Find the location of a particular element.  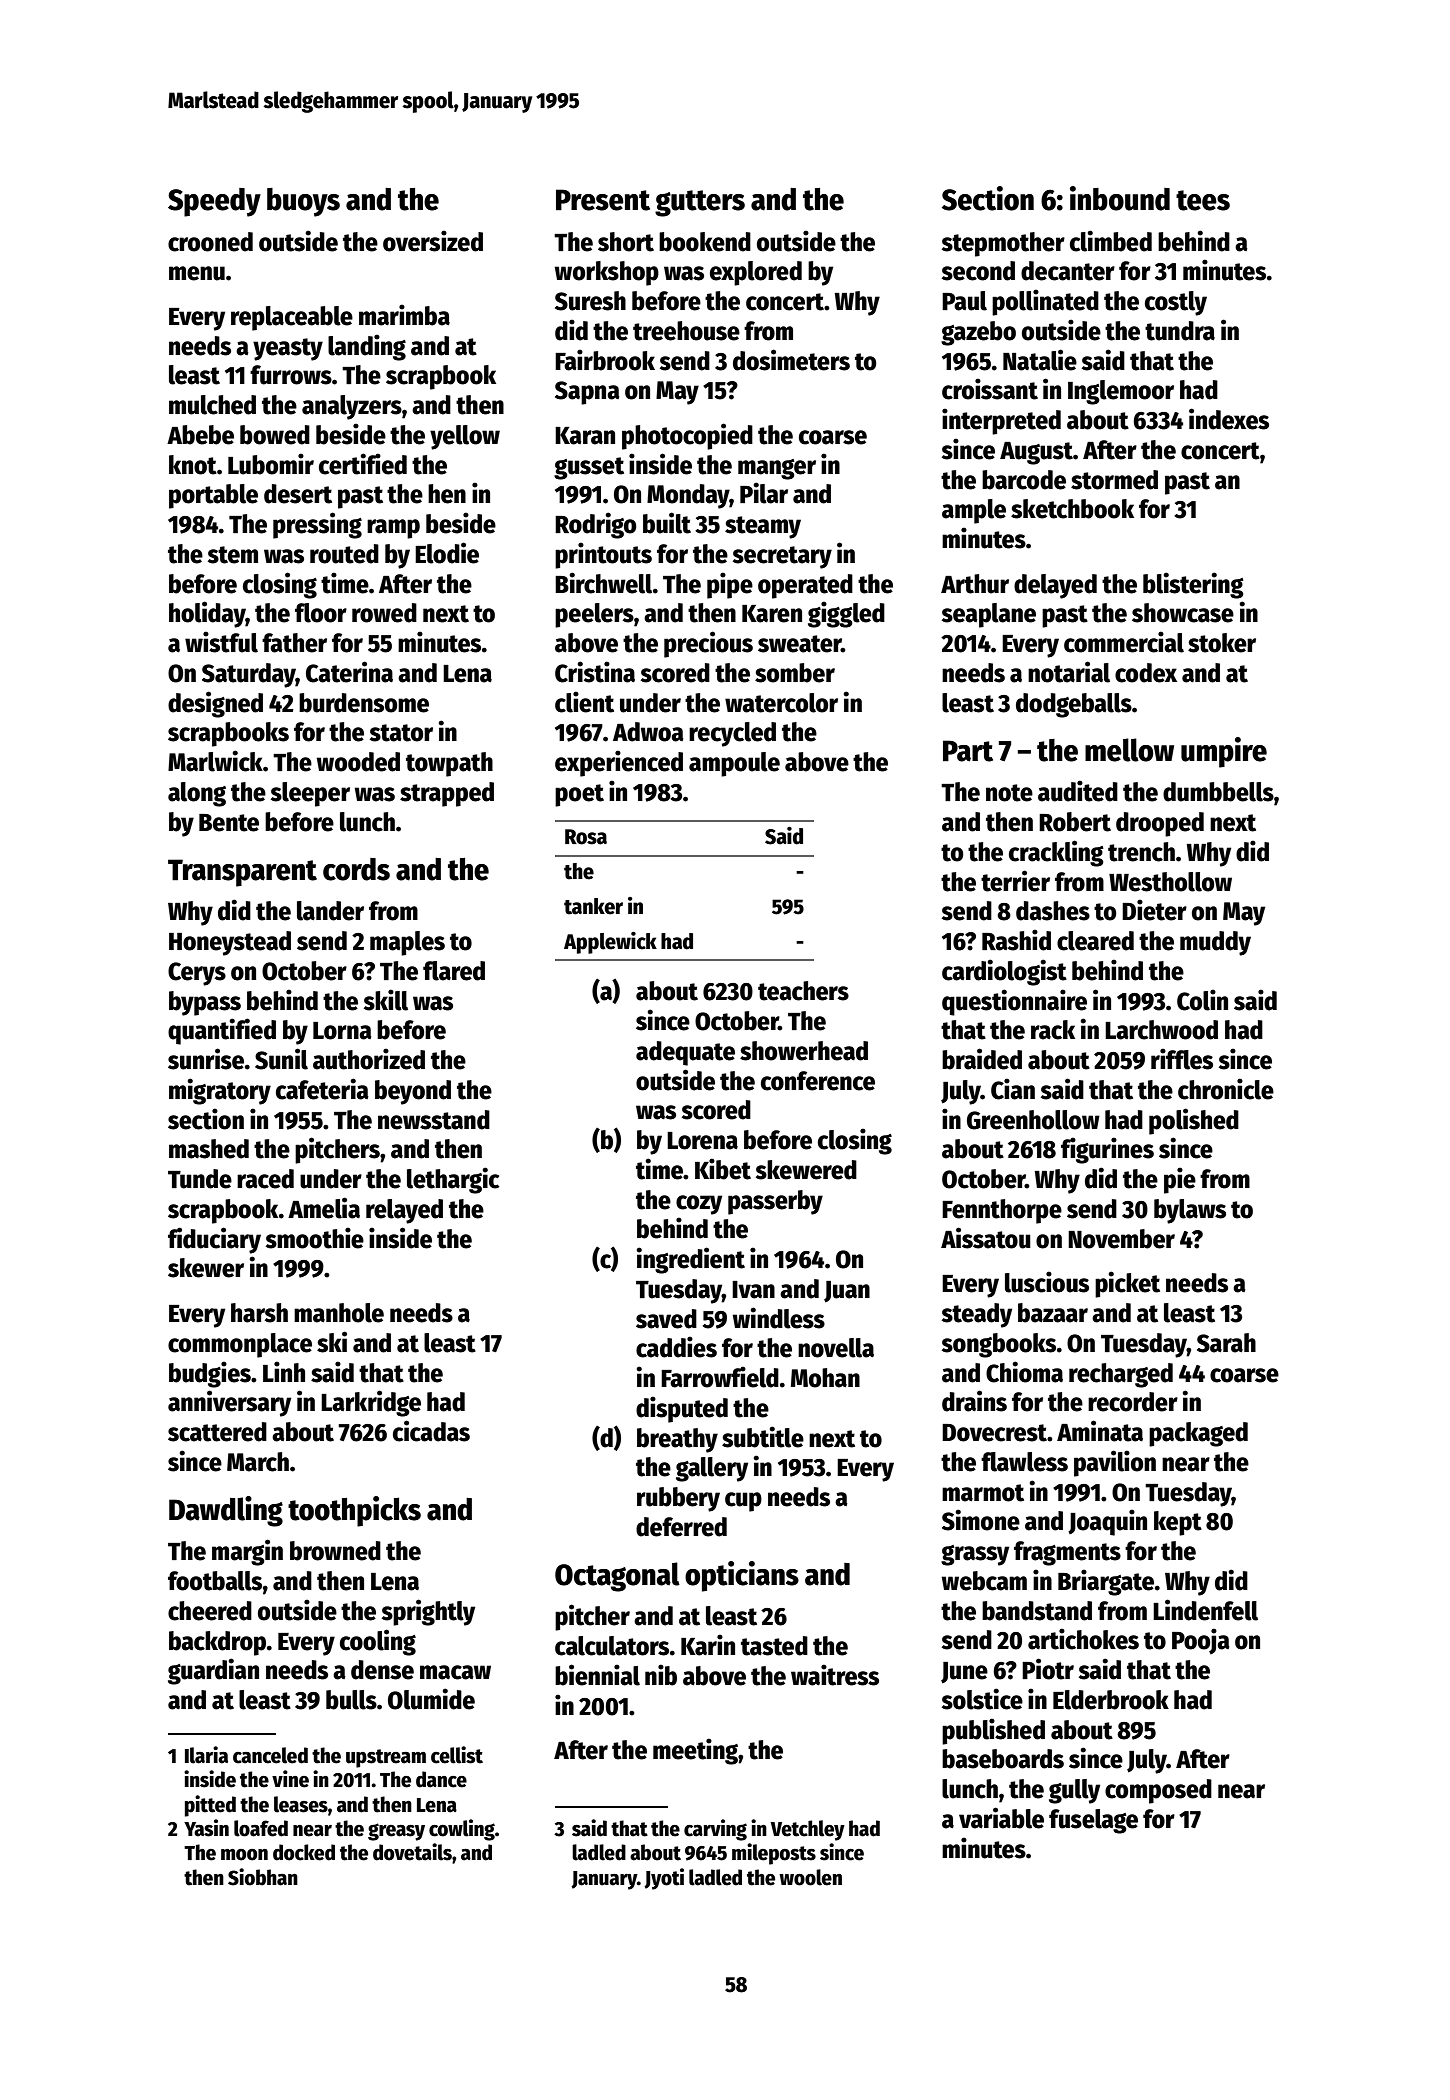

tasted is located at coordinates (774, 1646).
